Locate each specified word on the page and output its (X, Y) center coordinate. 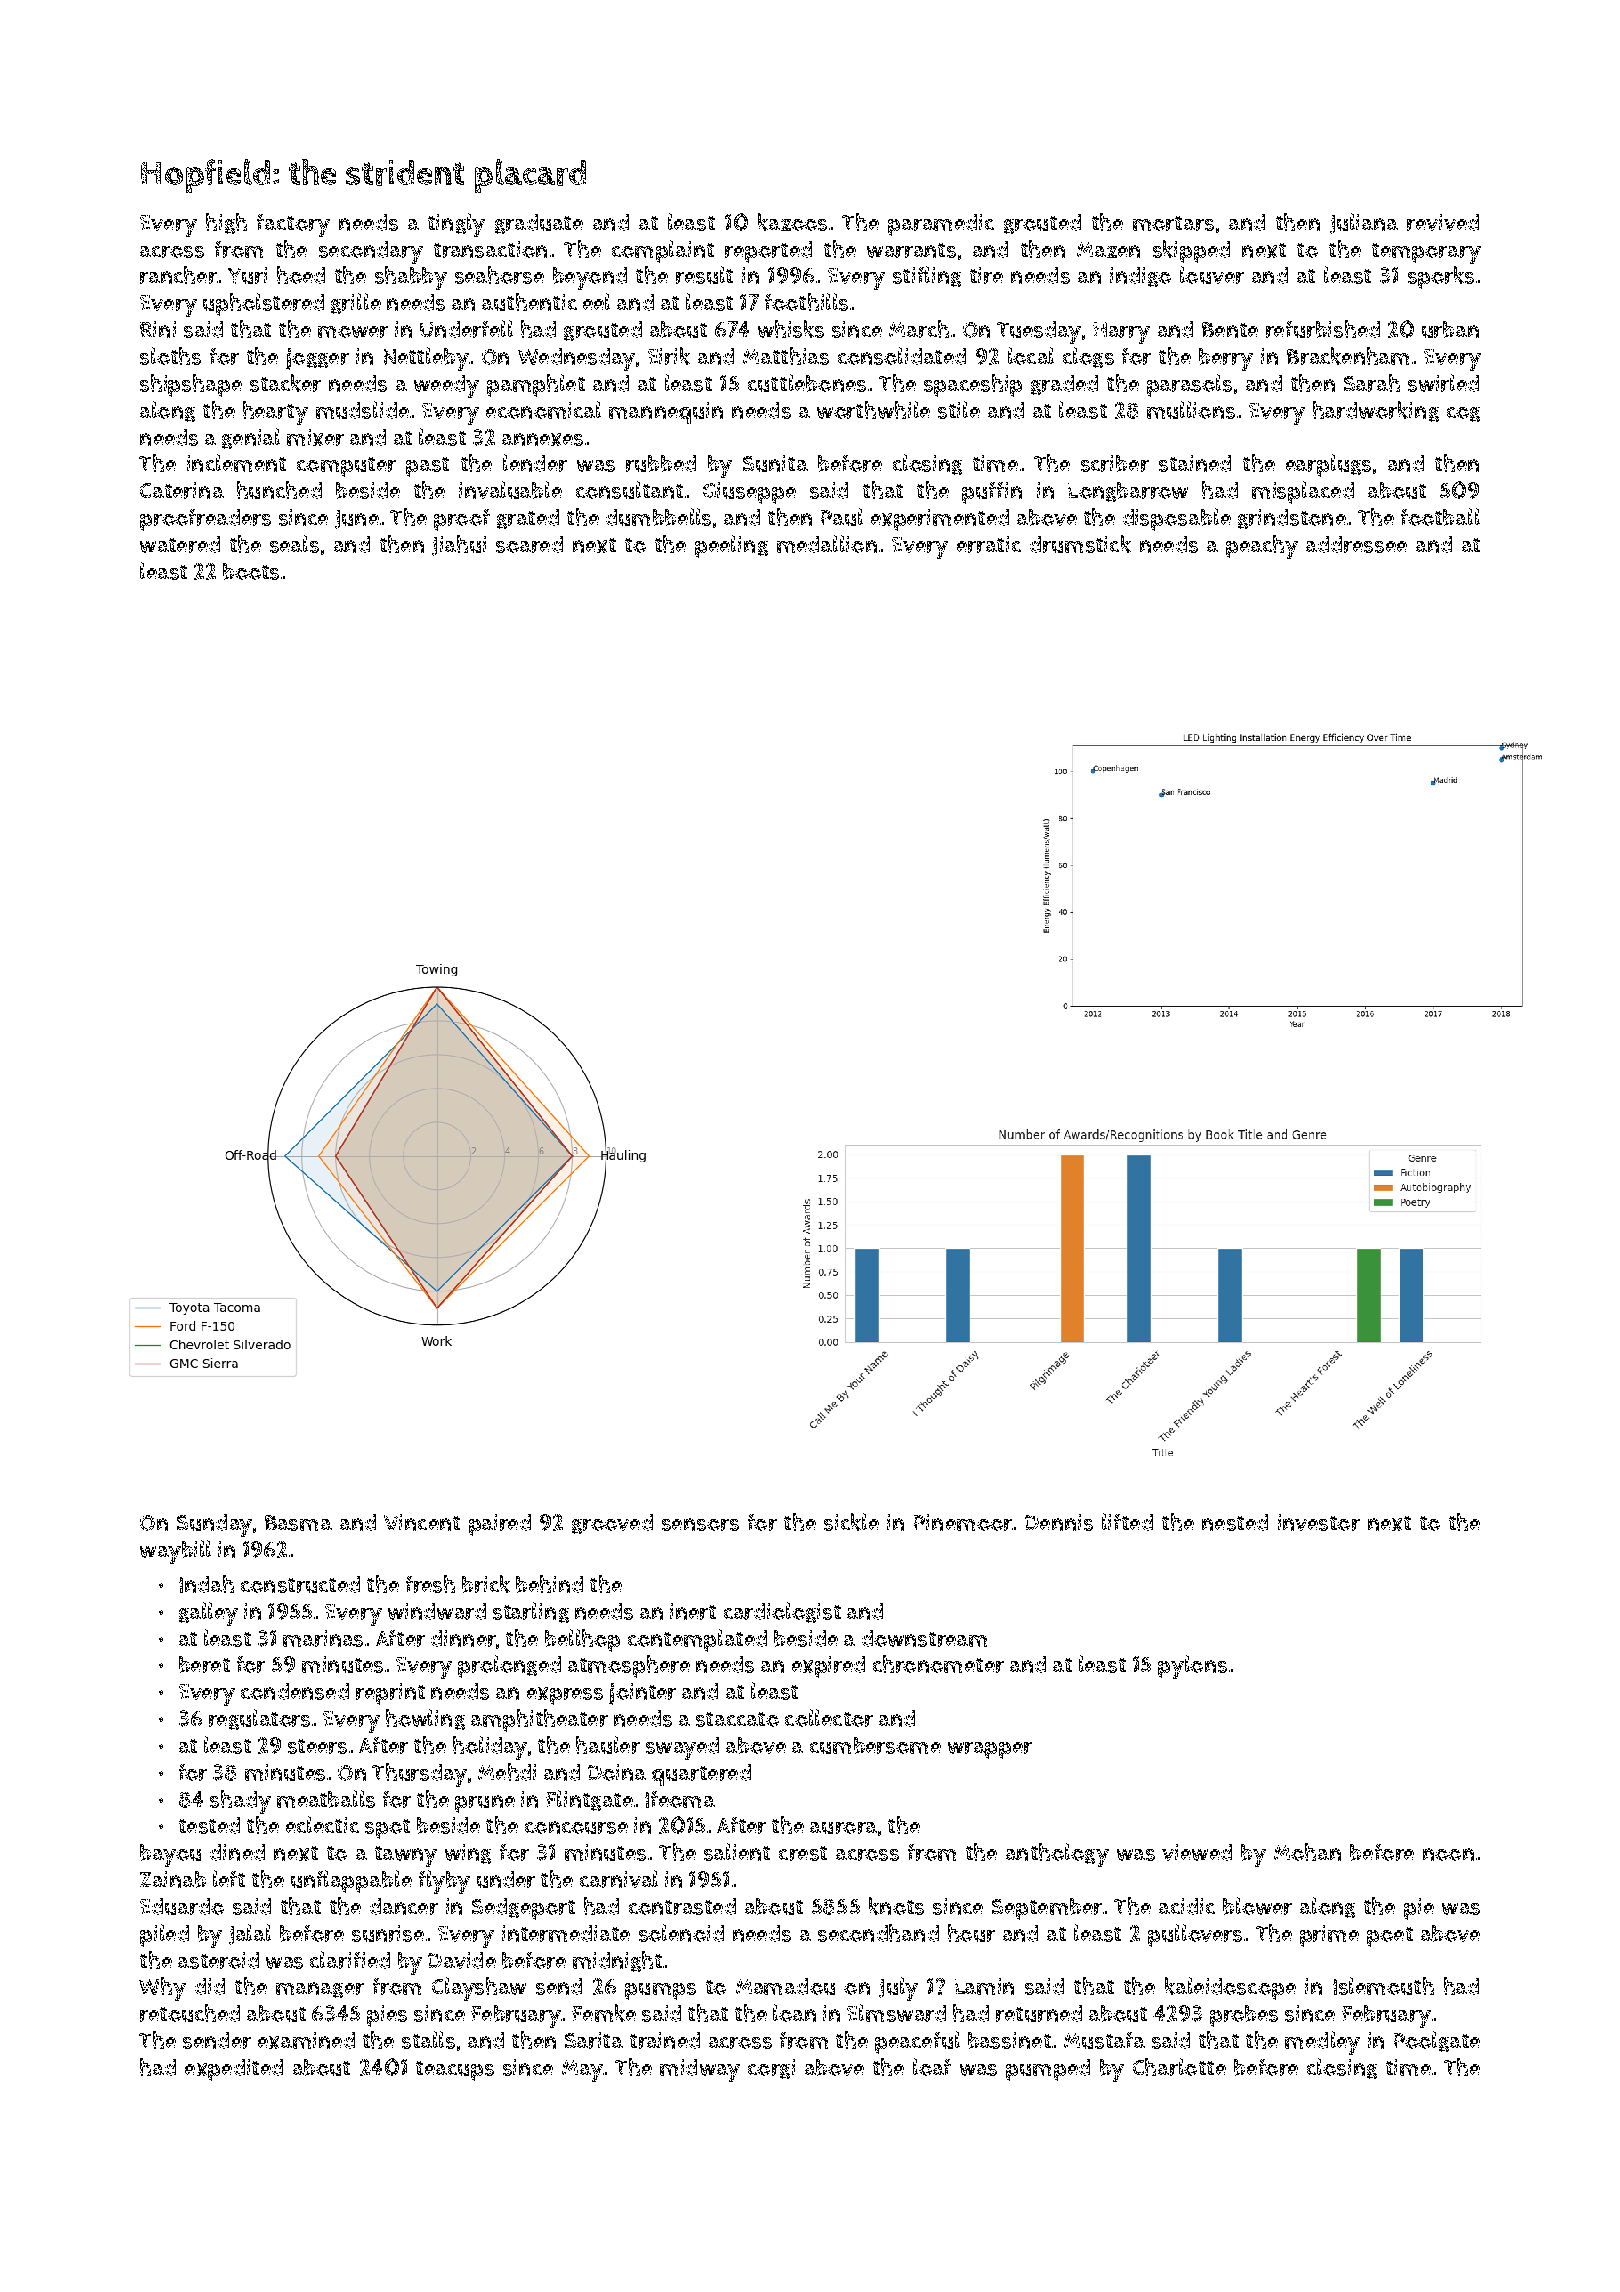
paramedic (941, 225)
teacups (455, 2071)
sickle (851, 1522)
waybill (175, 1552)
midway (700, 2070)
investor (1319, 1522)
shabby (411, 278)
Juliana (1364, 223)
